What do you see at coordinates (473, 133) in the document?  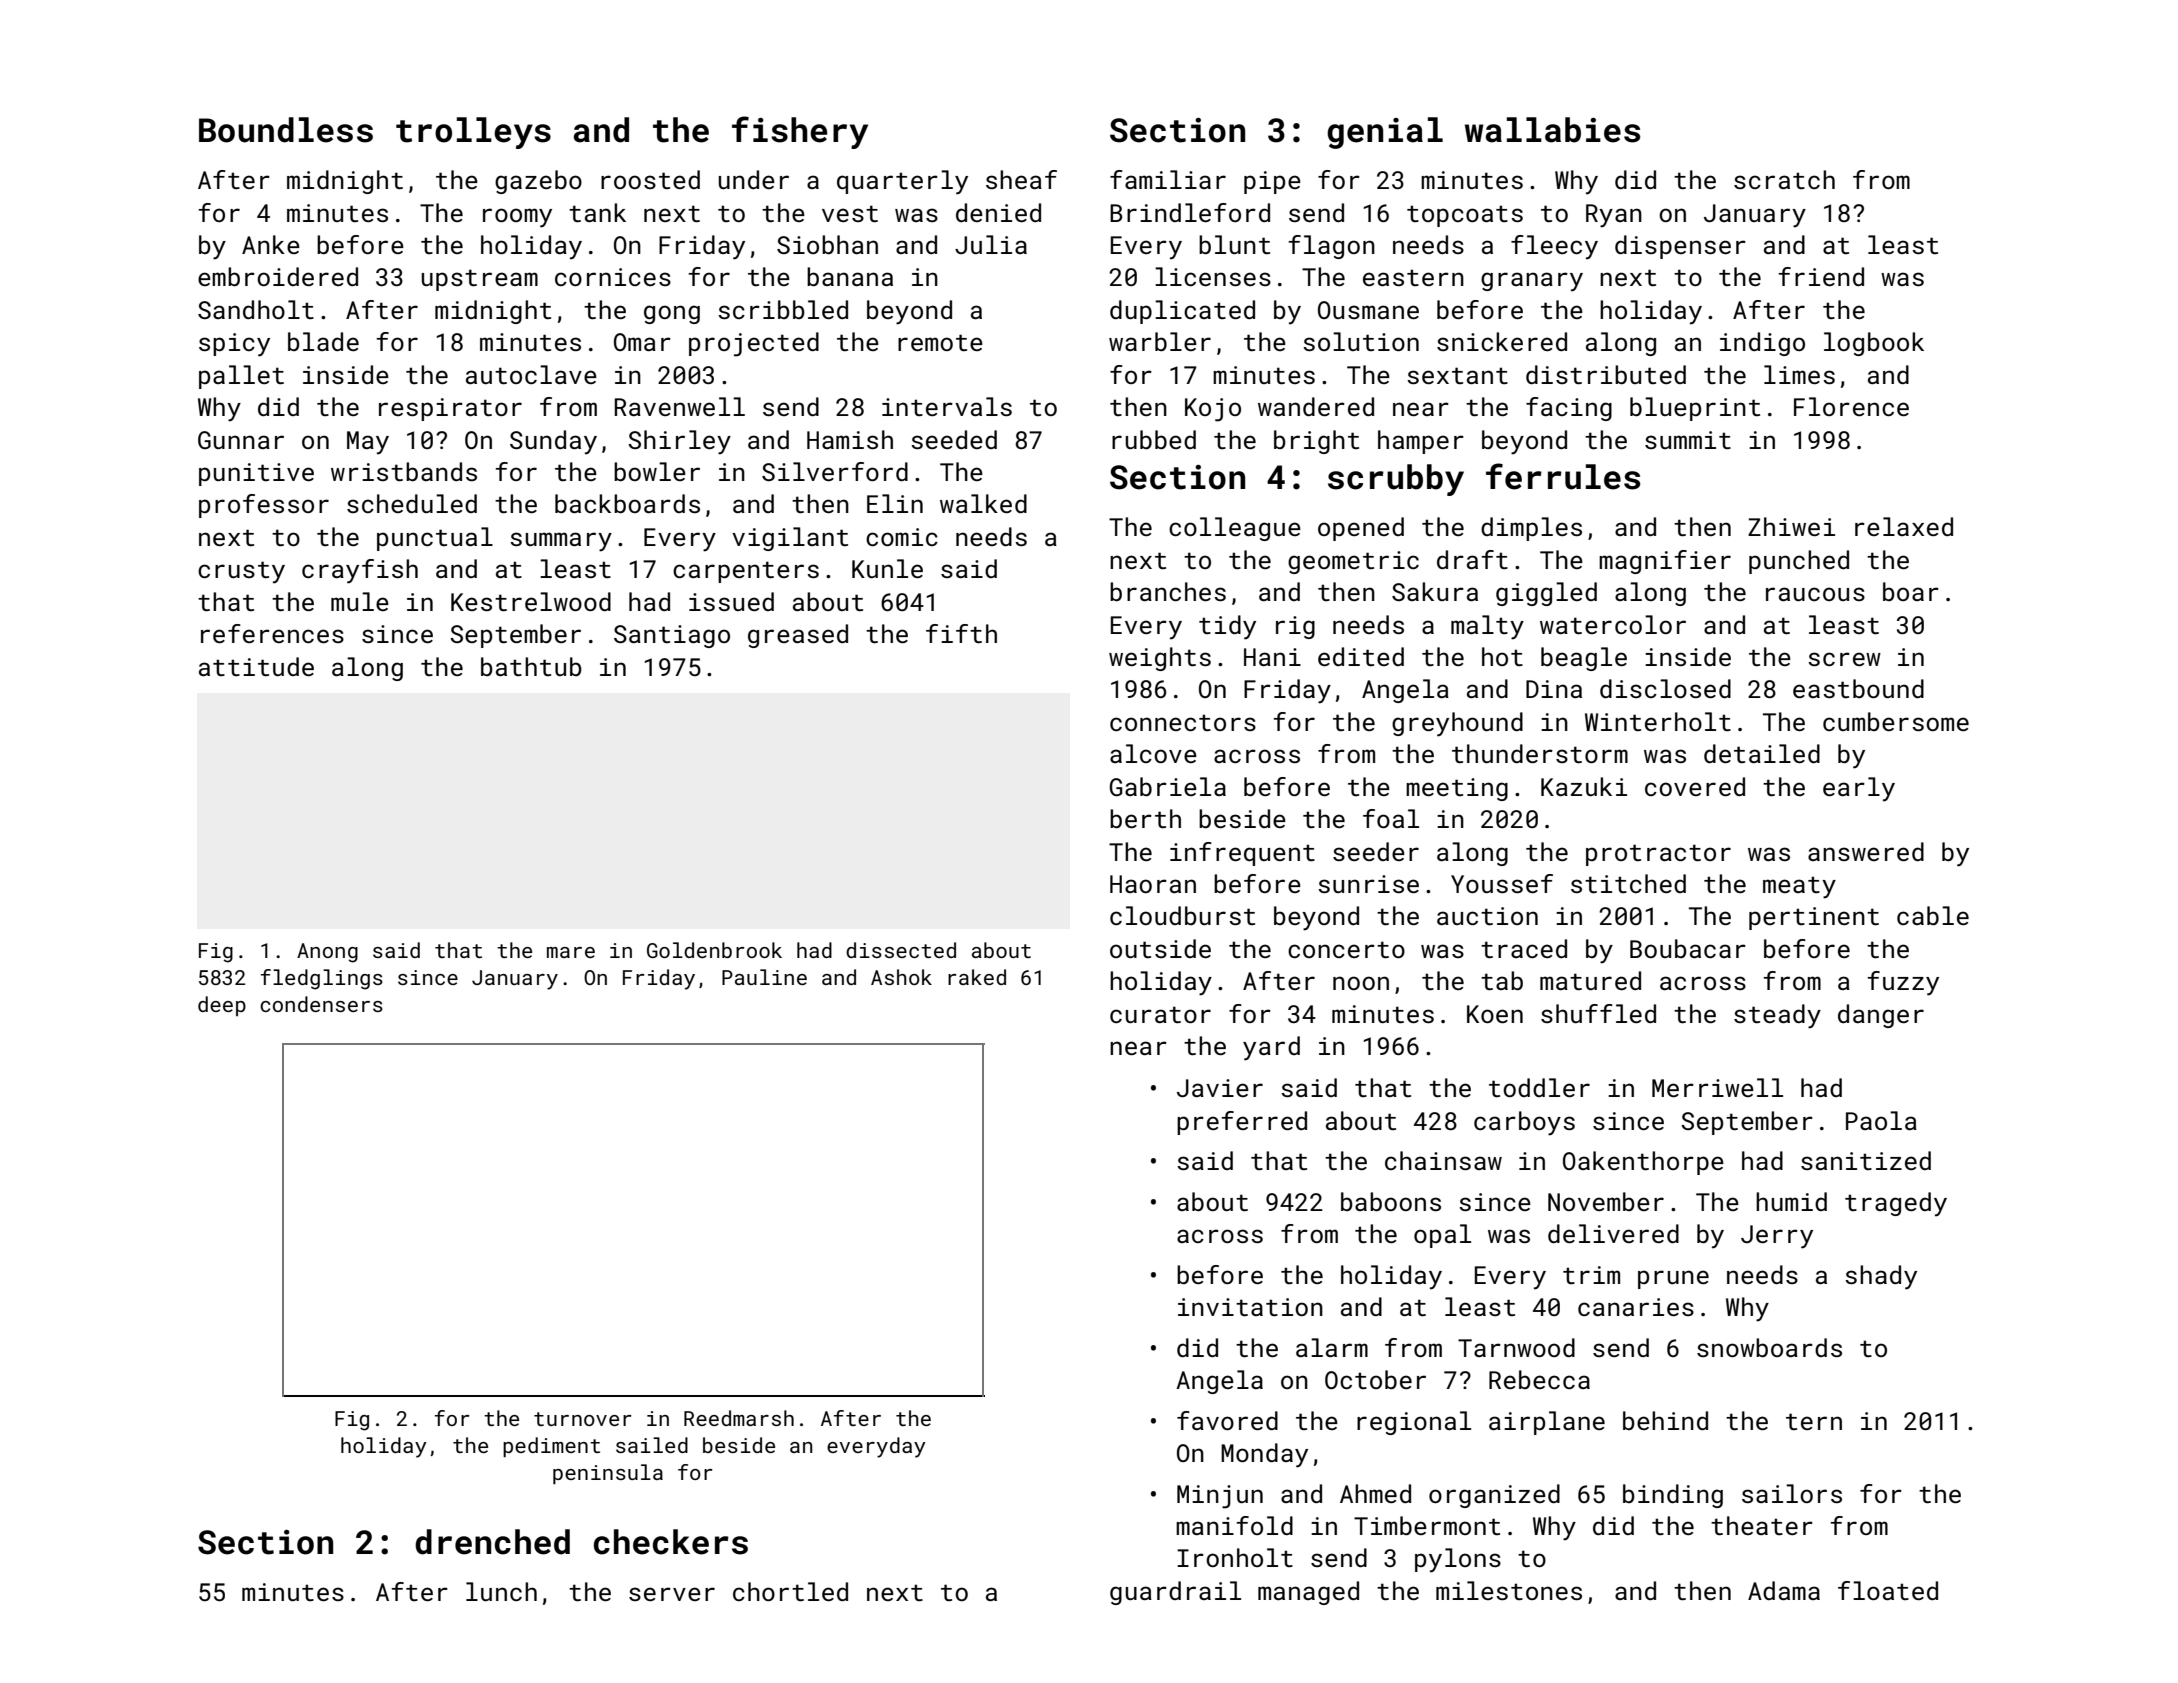 I see `trolleys` at bounding box center [473, 133].
